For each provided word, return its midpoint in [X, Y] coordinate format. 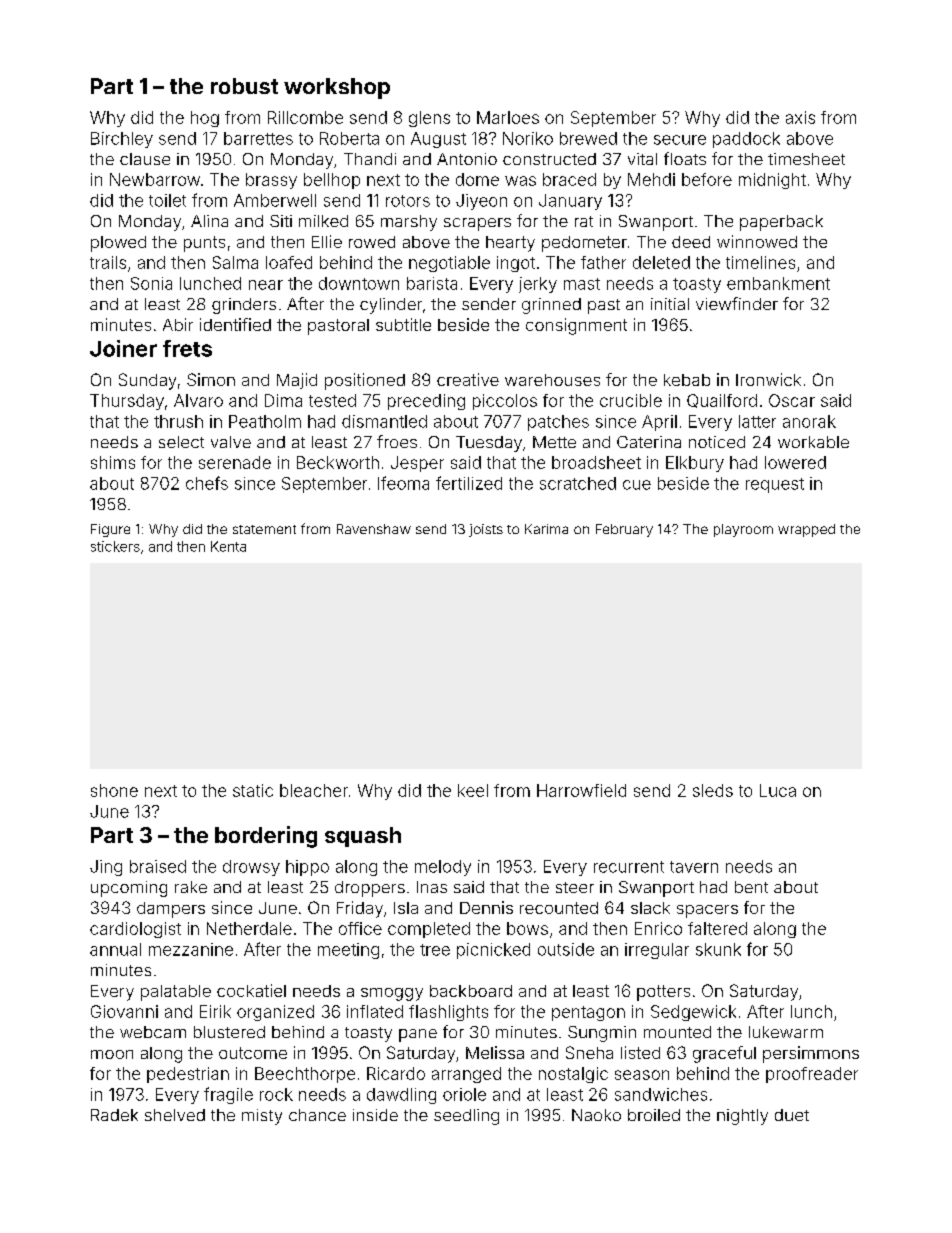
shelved [175, 1115]
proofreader [812, 1075]
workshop [337, 88]
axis [800, 117]
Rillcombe [305, 117]
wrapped [806, 530]
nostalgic [573, 1075]
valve [231, 442]
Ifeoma [403, 483]
